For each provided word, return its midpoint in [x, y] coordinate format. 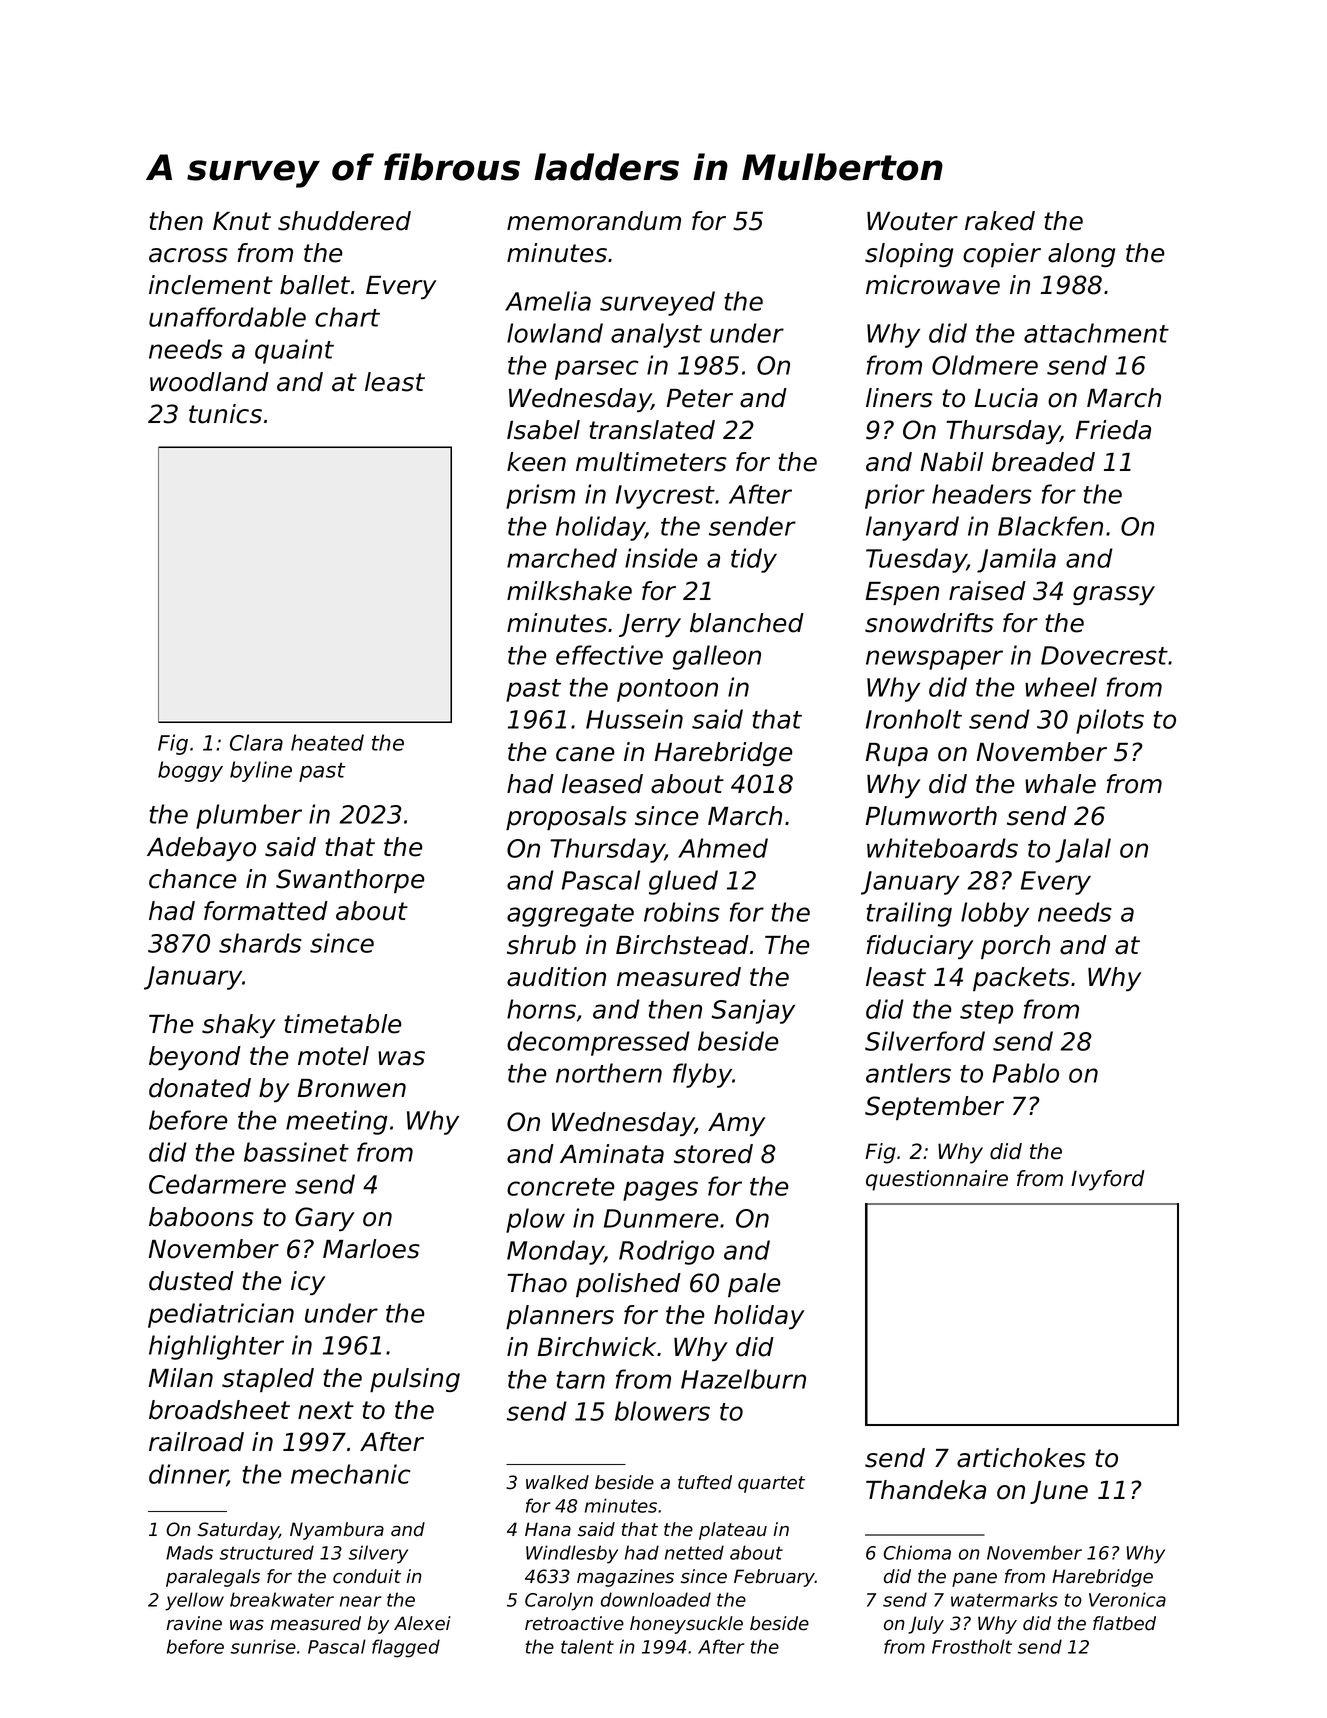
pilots [1110, 721]
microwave [933, 285]
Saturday [238, 1531]
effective [609, 655]
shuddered [344, 221]
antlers [908, 1073]
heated [327, 742]
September [934, 1108]
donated [200, 1088]
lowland [555, 333]
